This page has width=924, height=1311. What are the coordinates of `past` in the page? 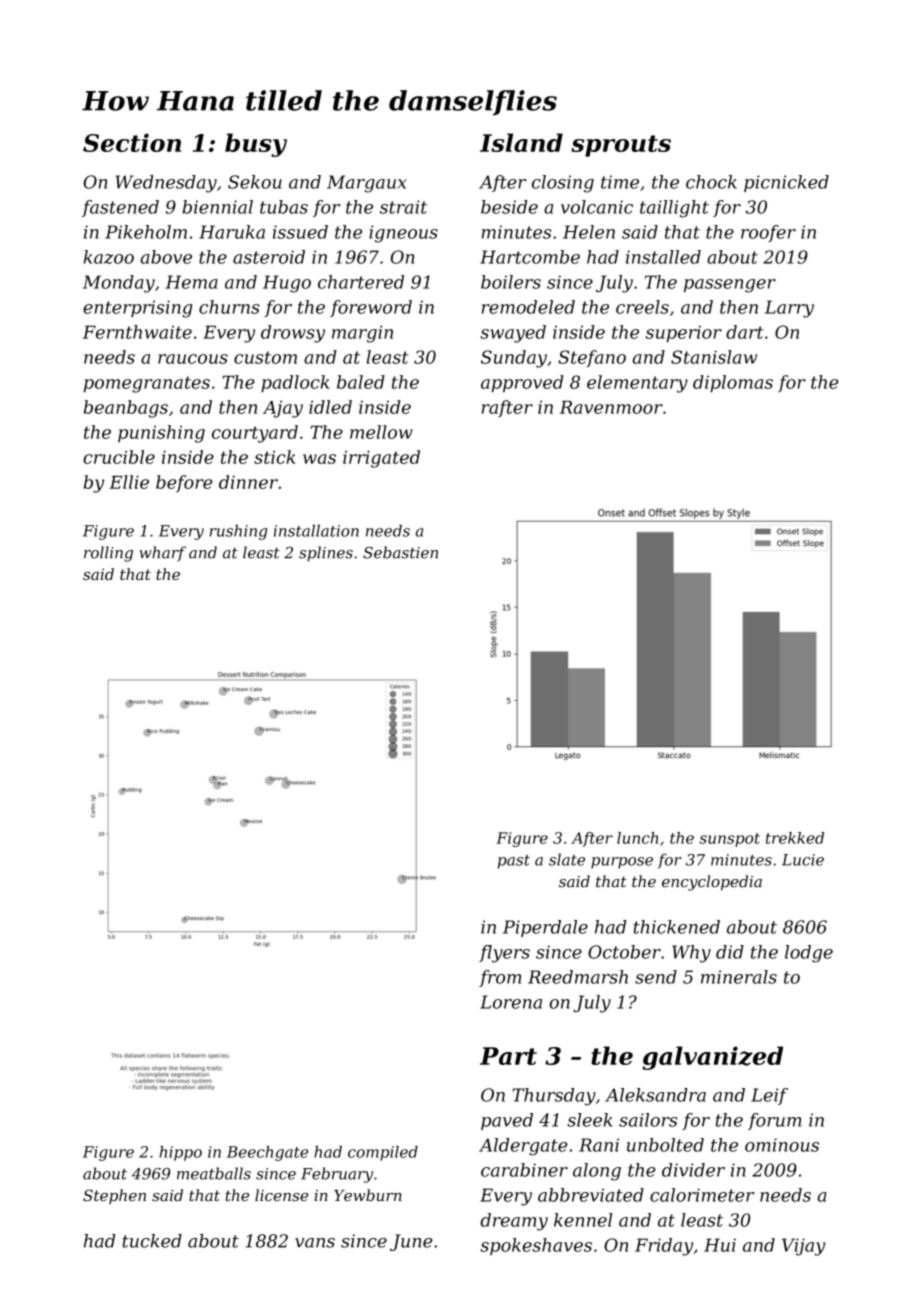 It's located at (514, 862).
